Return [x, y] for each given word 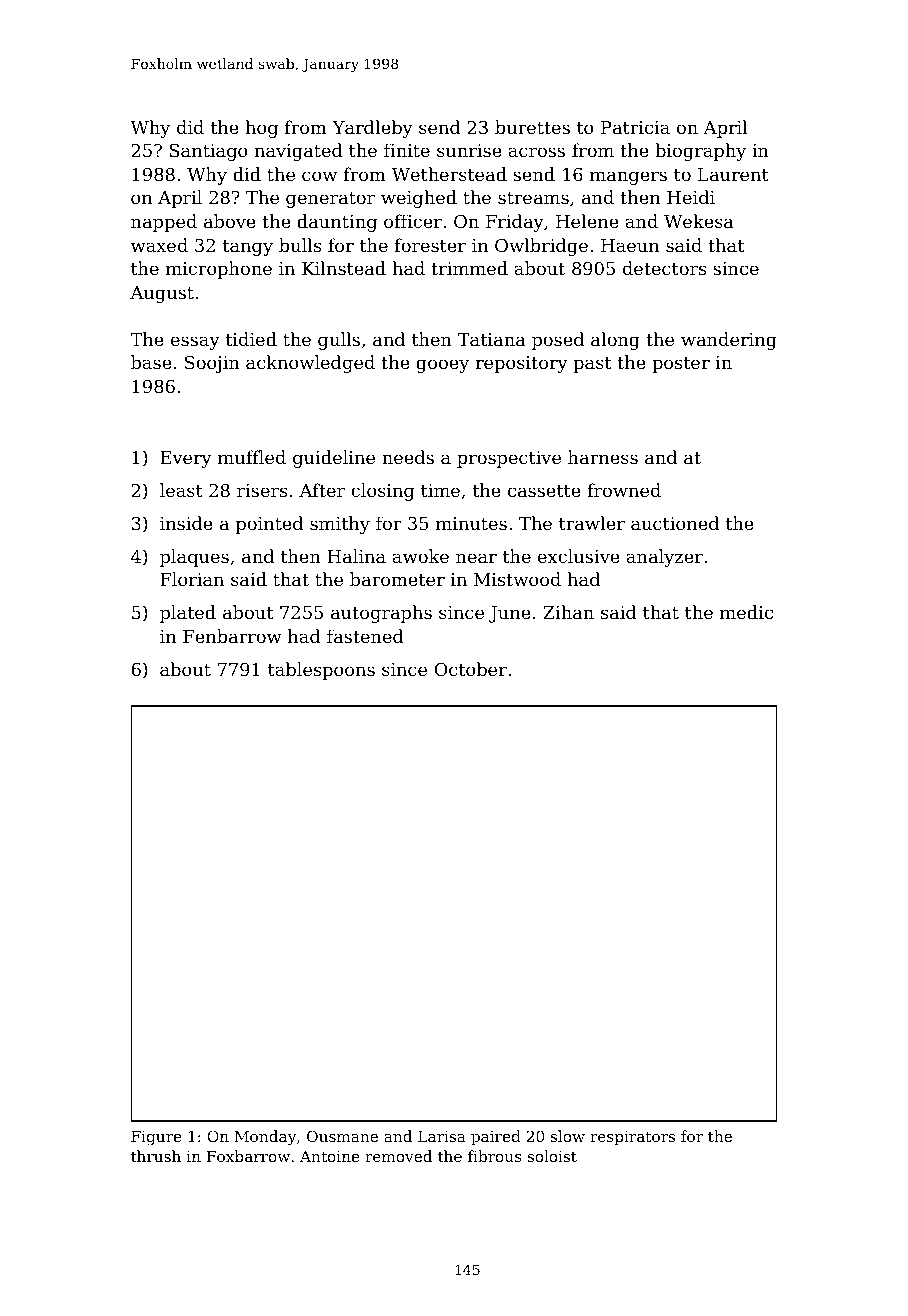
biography [700, 152]
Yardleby [372, 129]
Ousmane [342, 1136]
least [181, 490]
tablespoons [321, 671]
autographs [381, 614]
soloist [552, 1156]
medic [746, 612]
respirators [632, 1138]
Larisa [442, 1136]
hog [262, 129]
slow [568, 1136]
